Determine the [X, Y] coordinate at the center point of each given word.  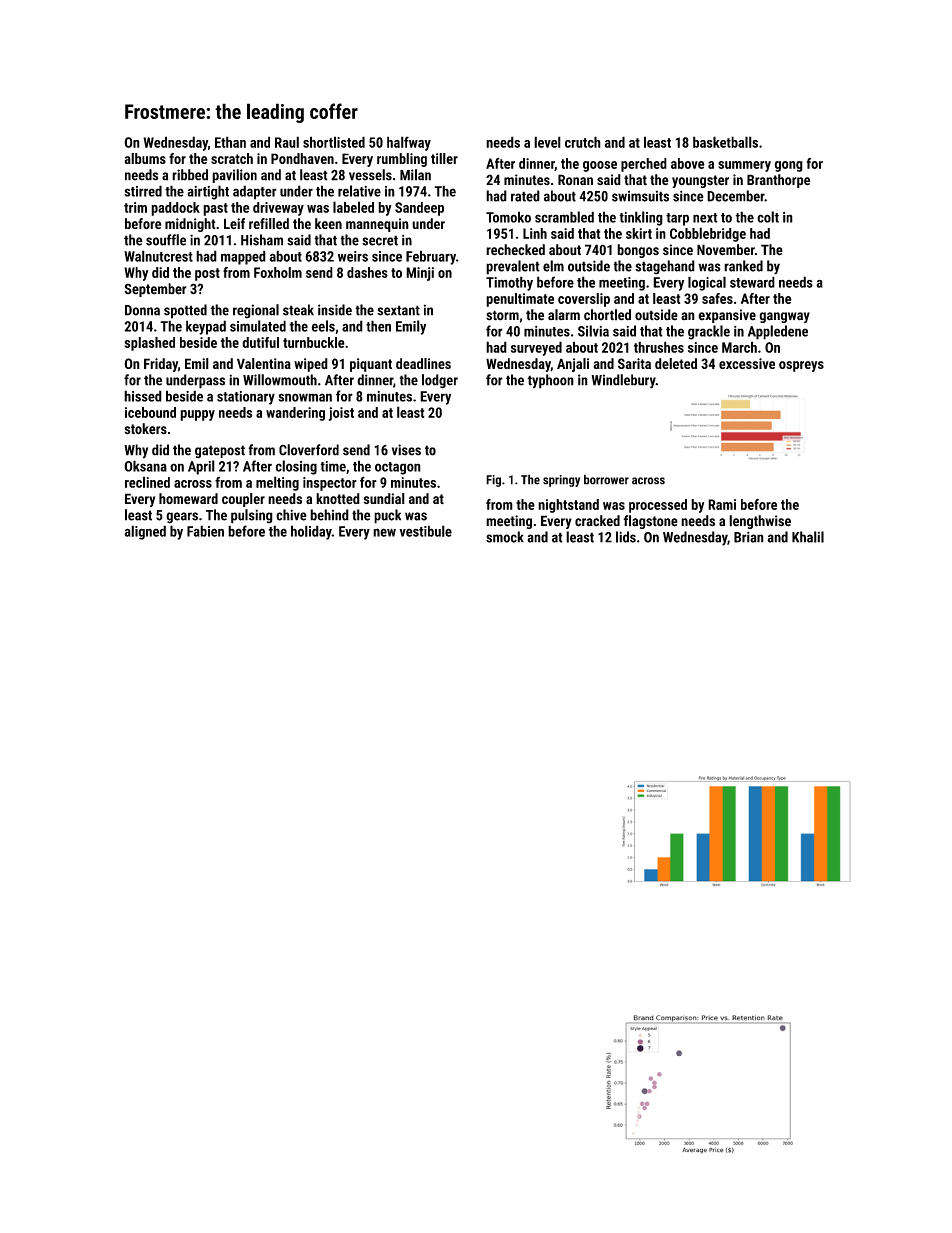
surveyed [536, 348]
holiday [311, 532]
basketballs [725, 142]
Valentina [264, 363]
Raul [287, 142]
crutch [583, 142]
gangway [784, 317]
